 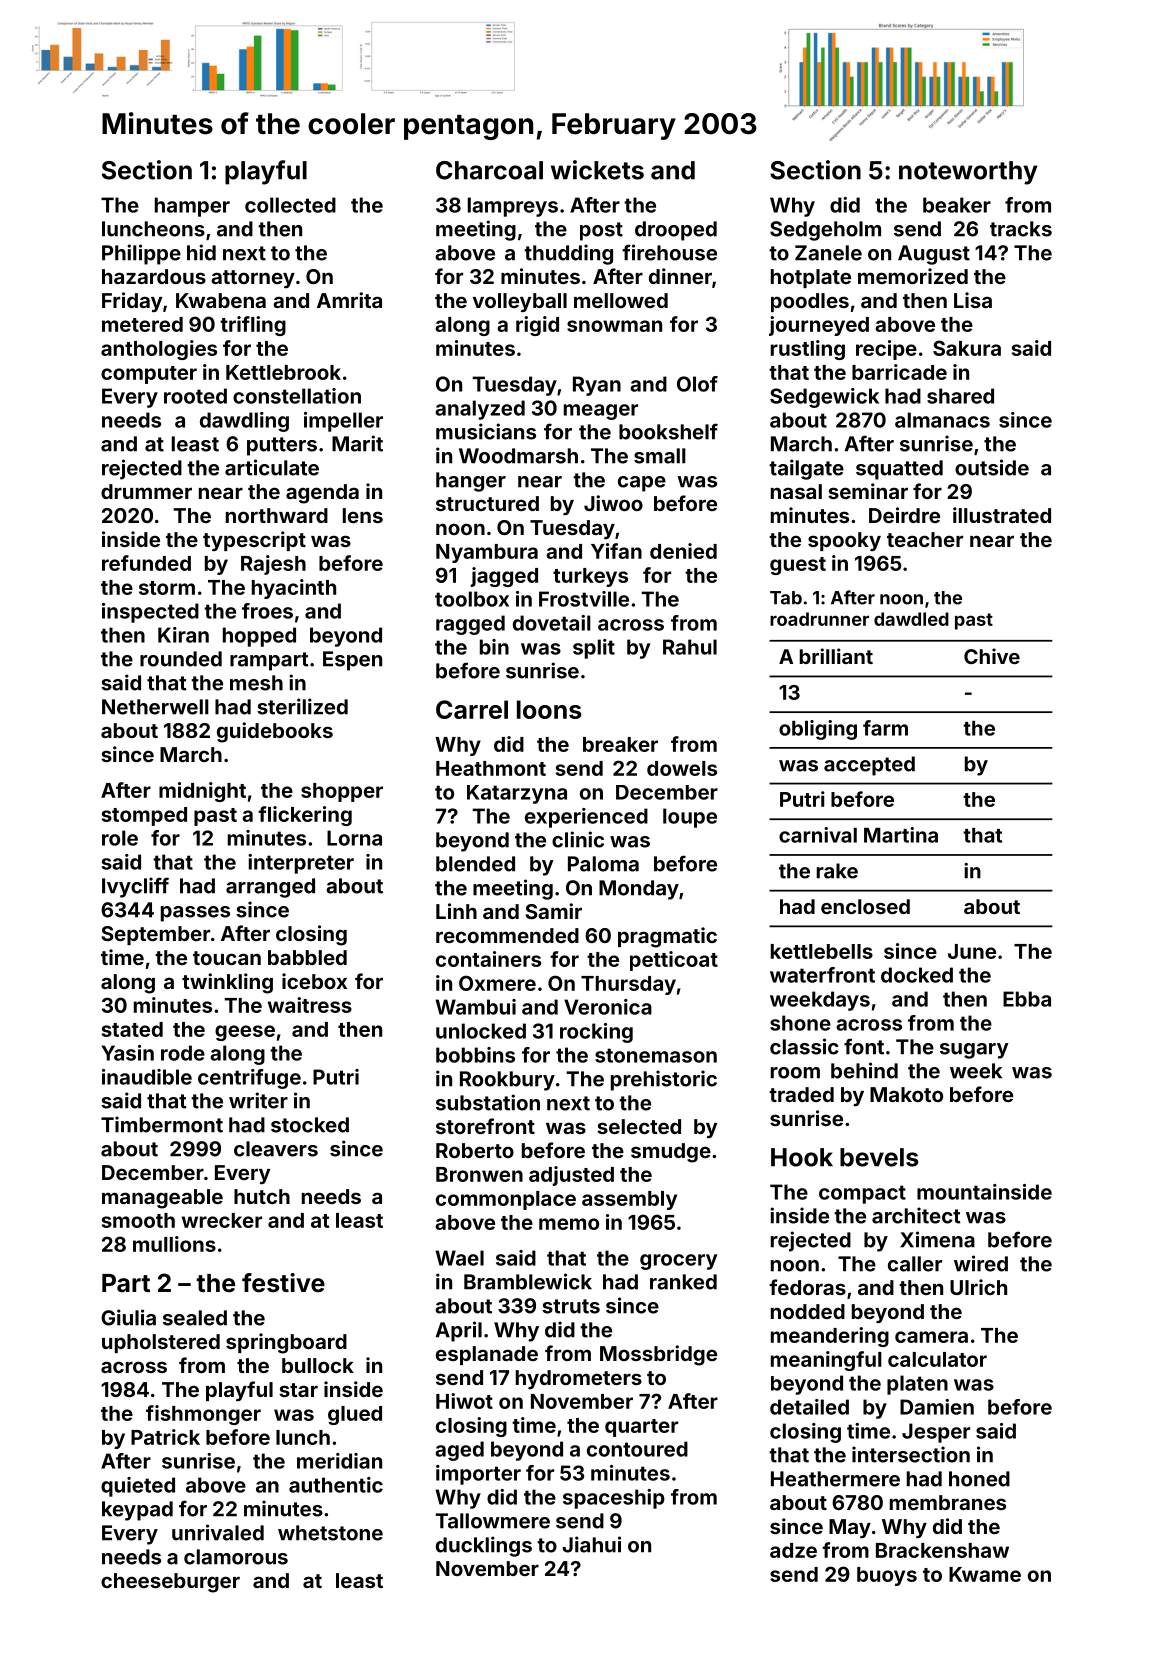 I want to click on Philippe, so click(x=141, y=254).
